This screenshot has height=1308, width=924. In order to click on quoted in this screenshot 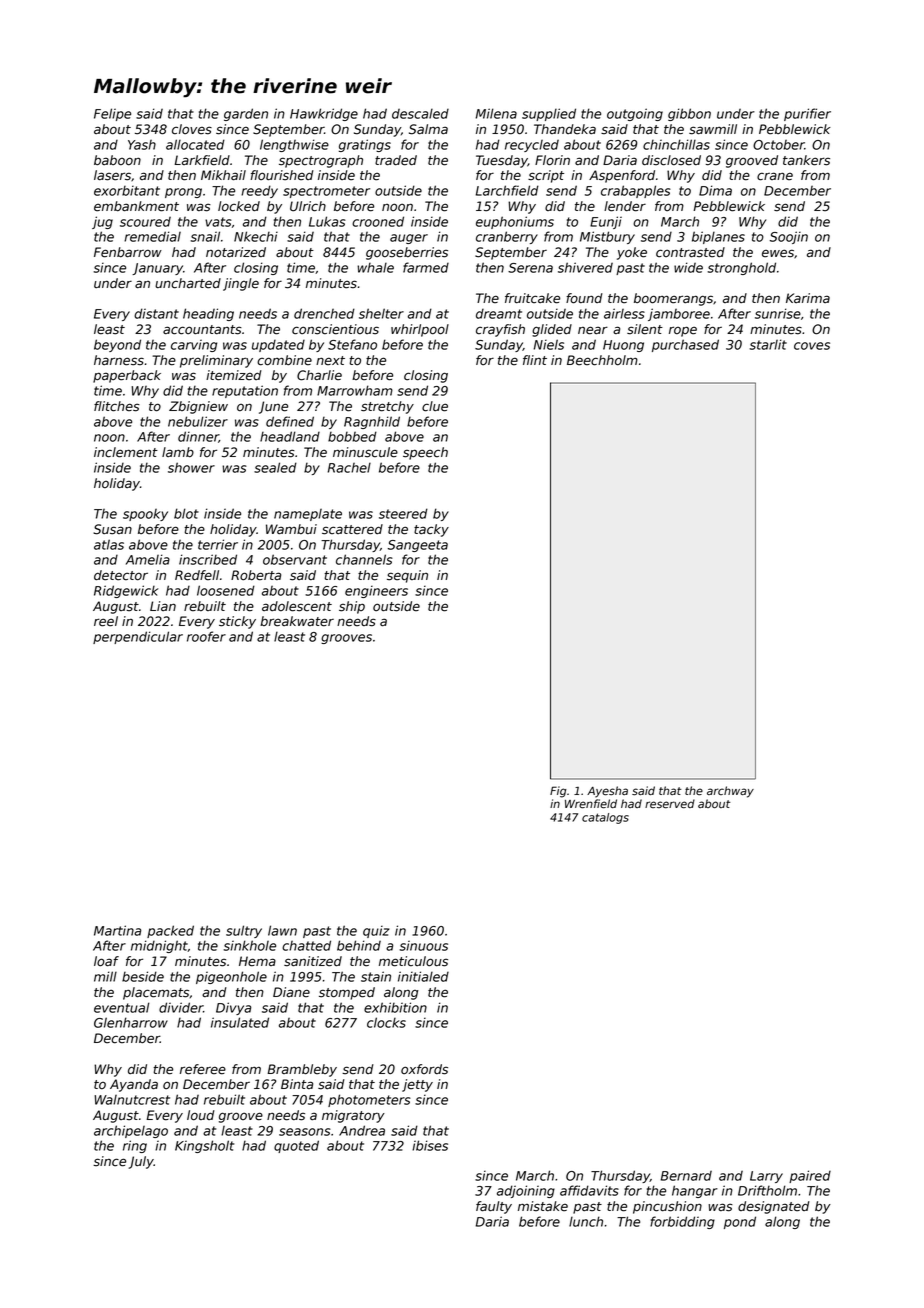, I will do `click(296, 1146)`.
